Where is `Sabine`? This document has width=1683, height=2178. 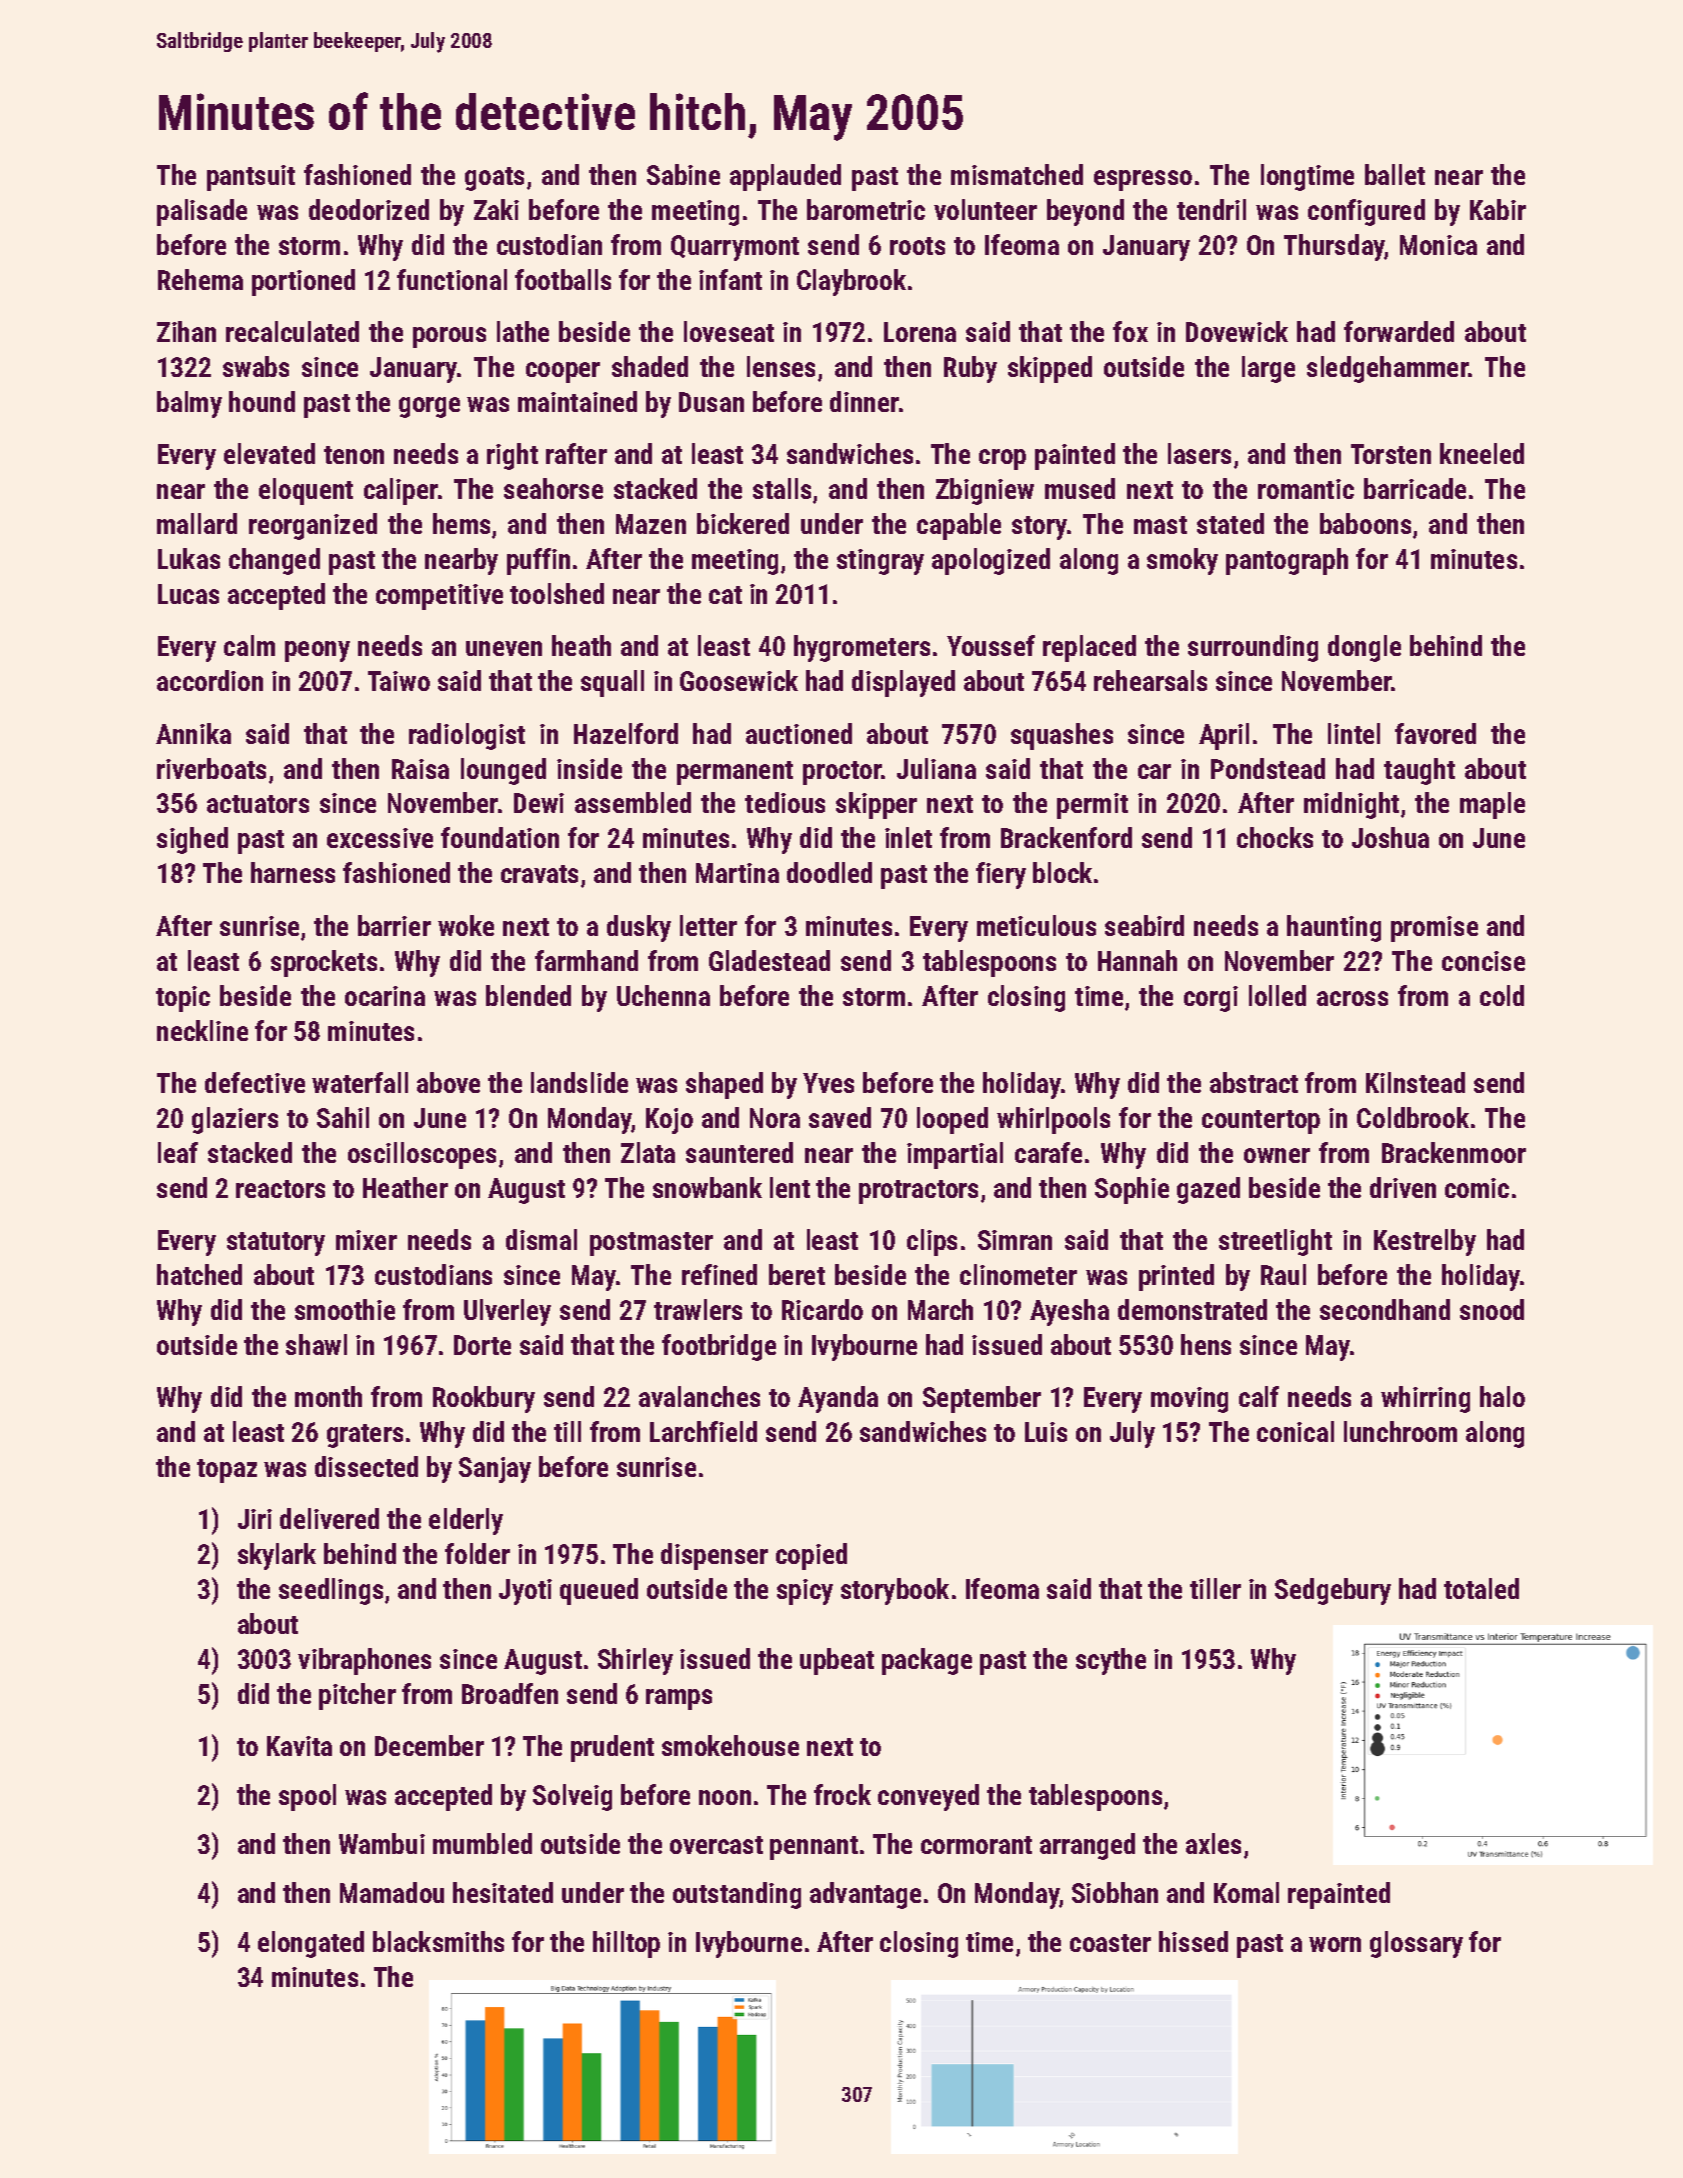 Sabine is located at coordinates (683, 174).
